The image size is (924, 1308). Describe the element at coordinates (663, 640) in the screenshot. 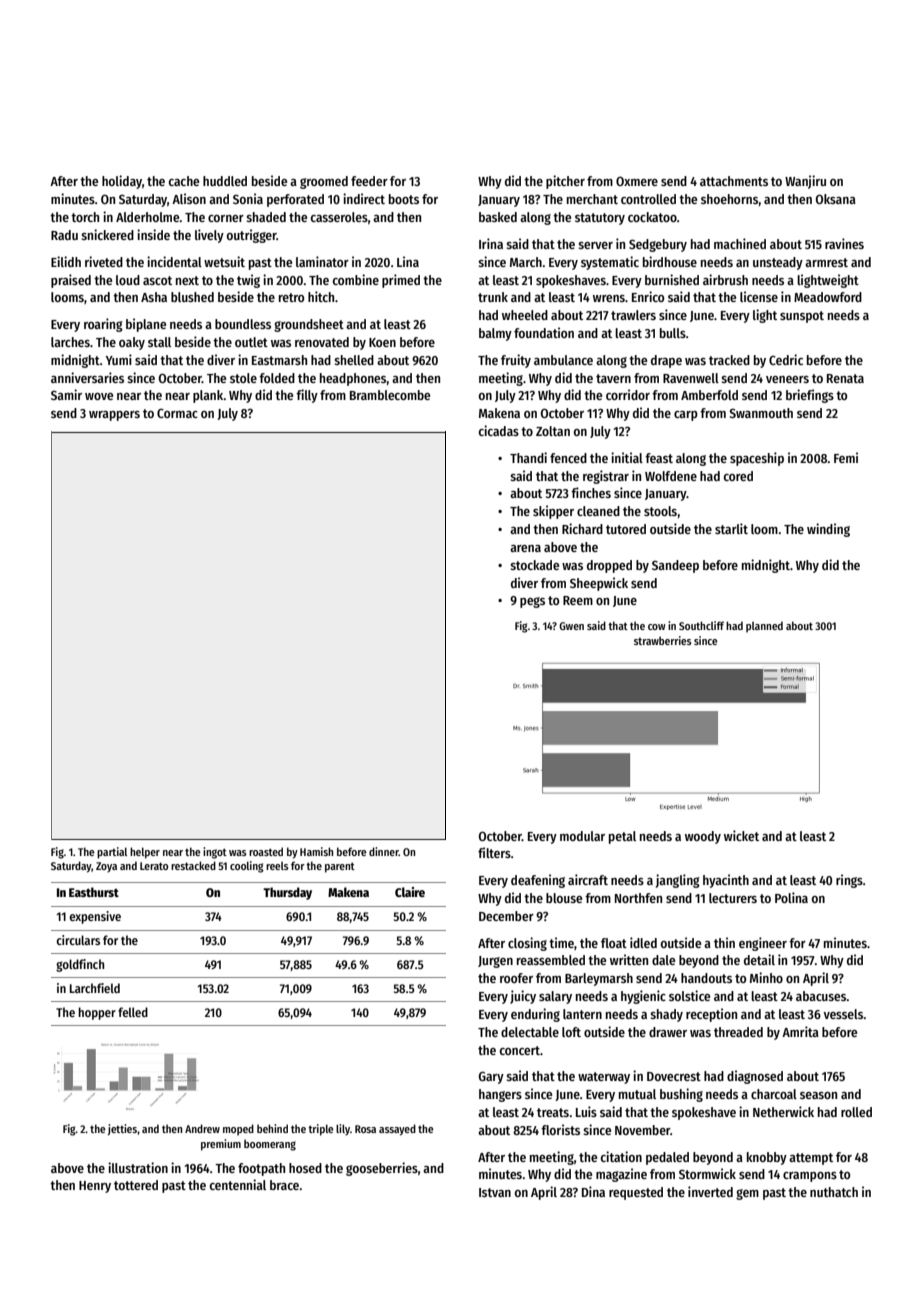

I see `strawberries` at that location.
